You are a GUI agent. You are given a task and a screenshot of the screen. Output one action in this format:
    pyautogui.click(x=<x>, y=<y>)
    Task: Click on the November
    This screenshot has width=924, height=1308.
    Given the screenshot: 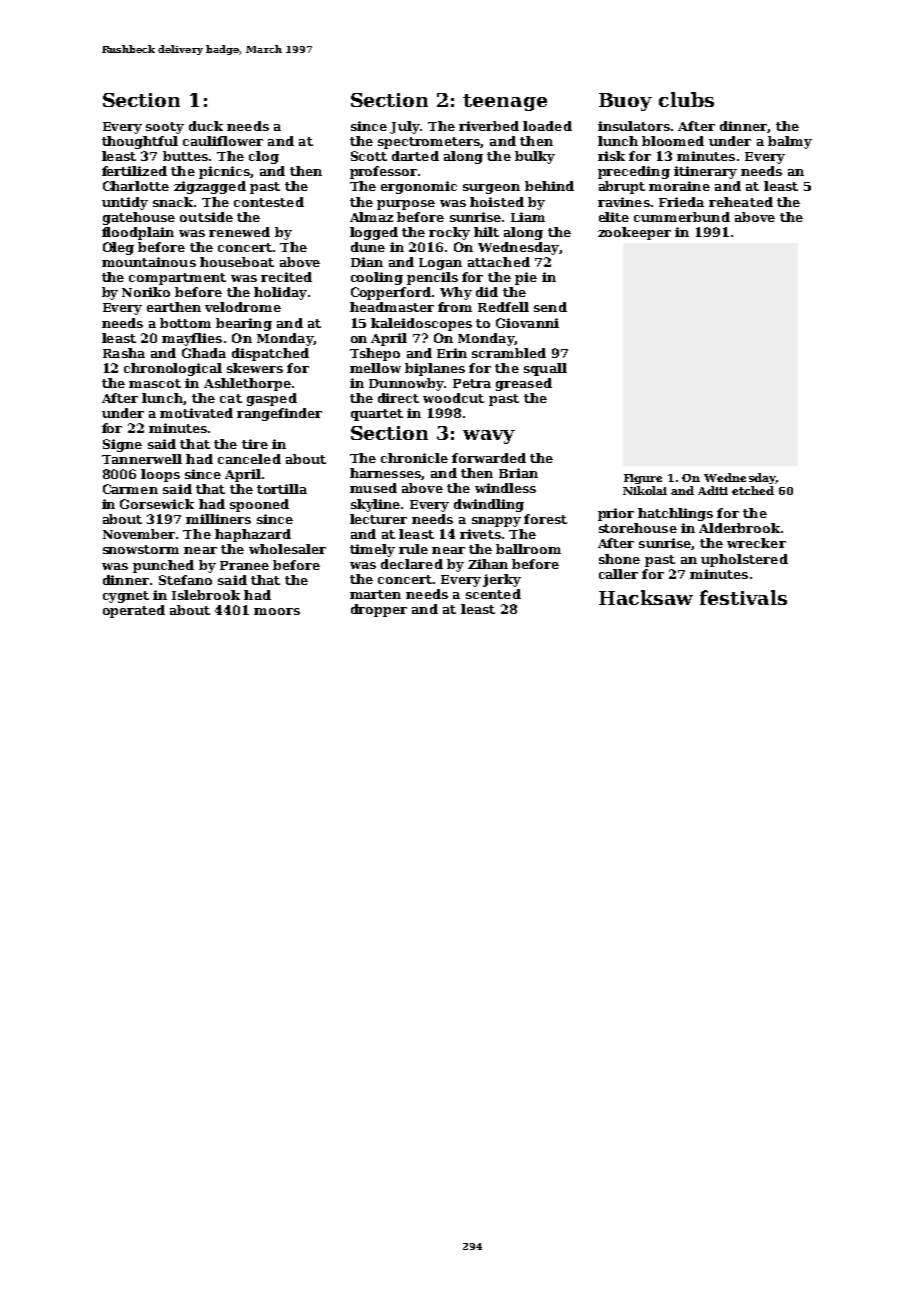 What is the action you would take?
    pyautogui.click(x=139, y=534)
